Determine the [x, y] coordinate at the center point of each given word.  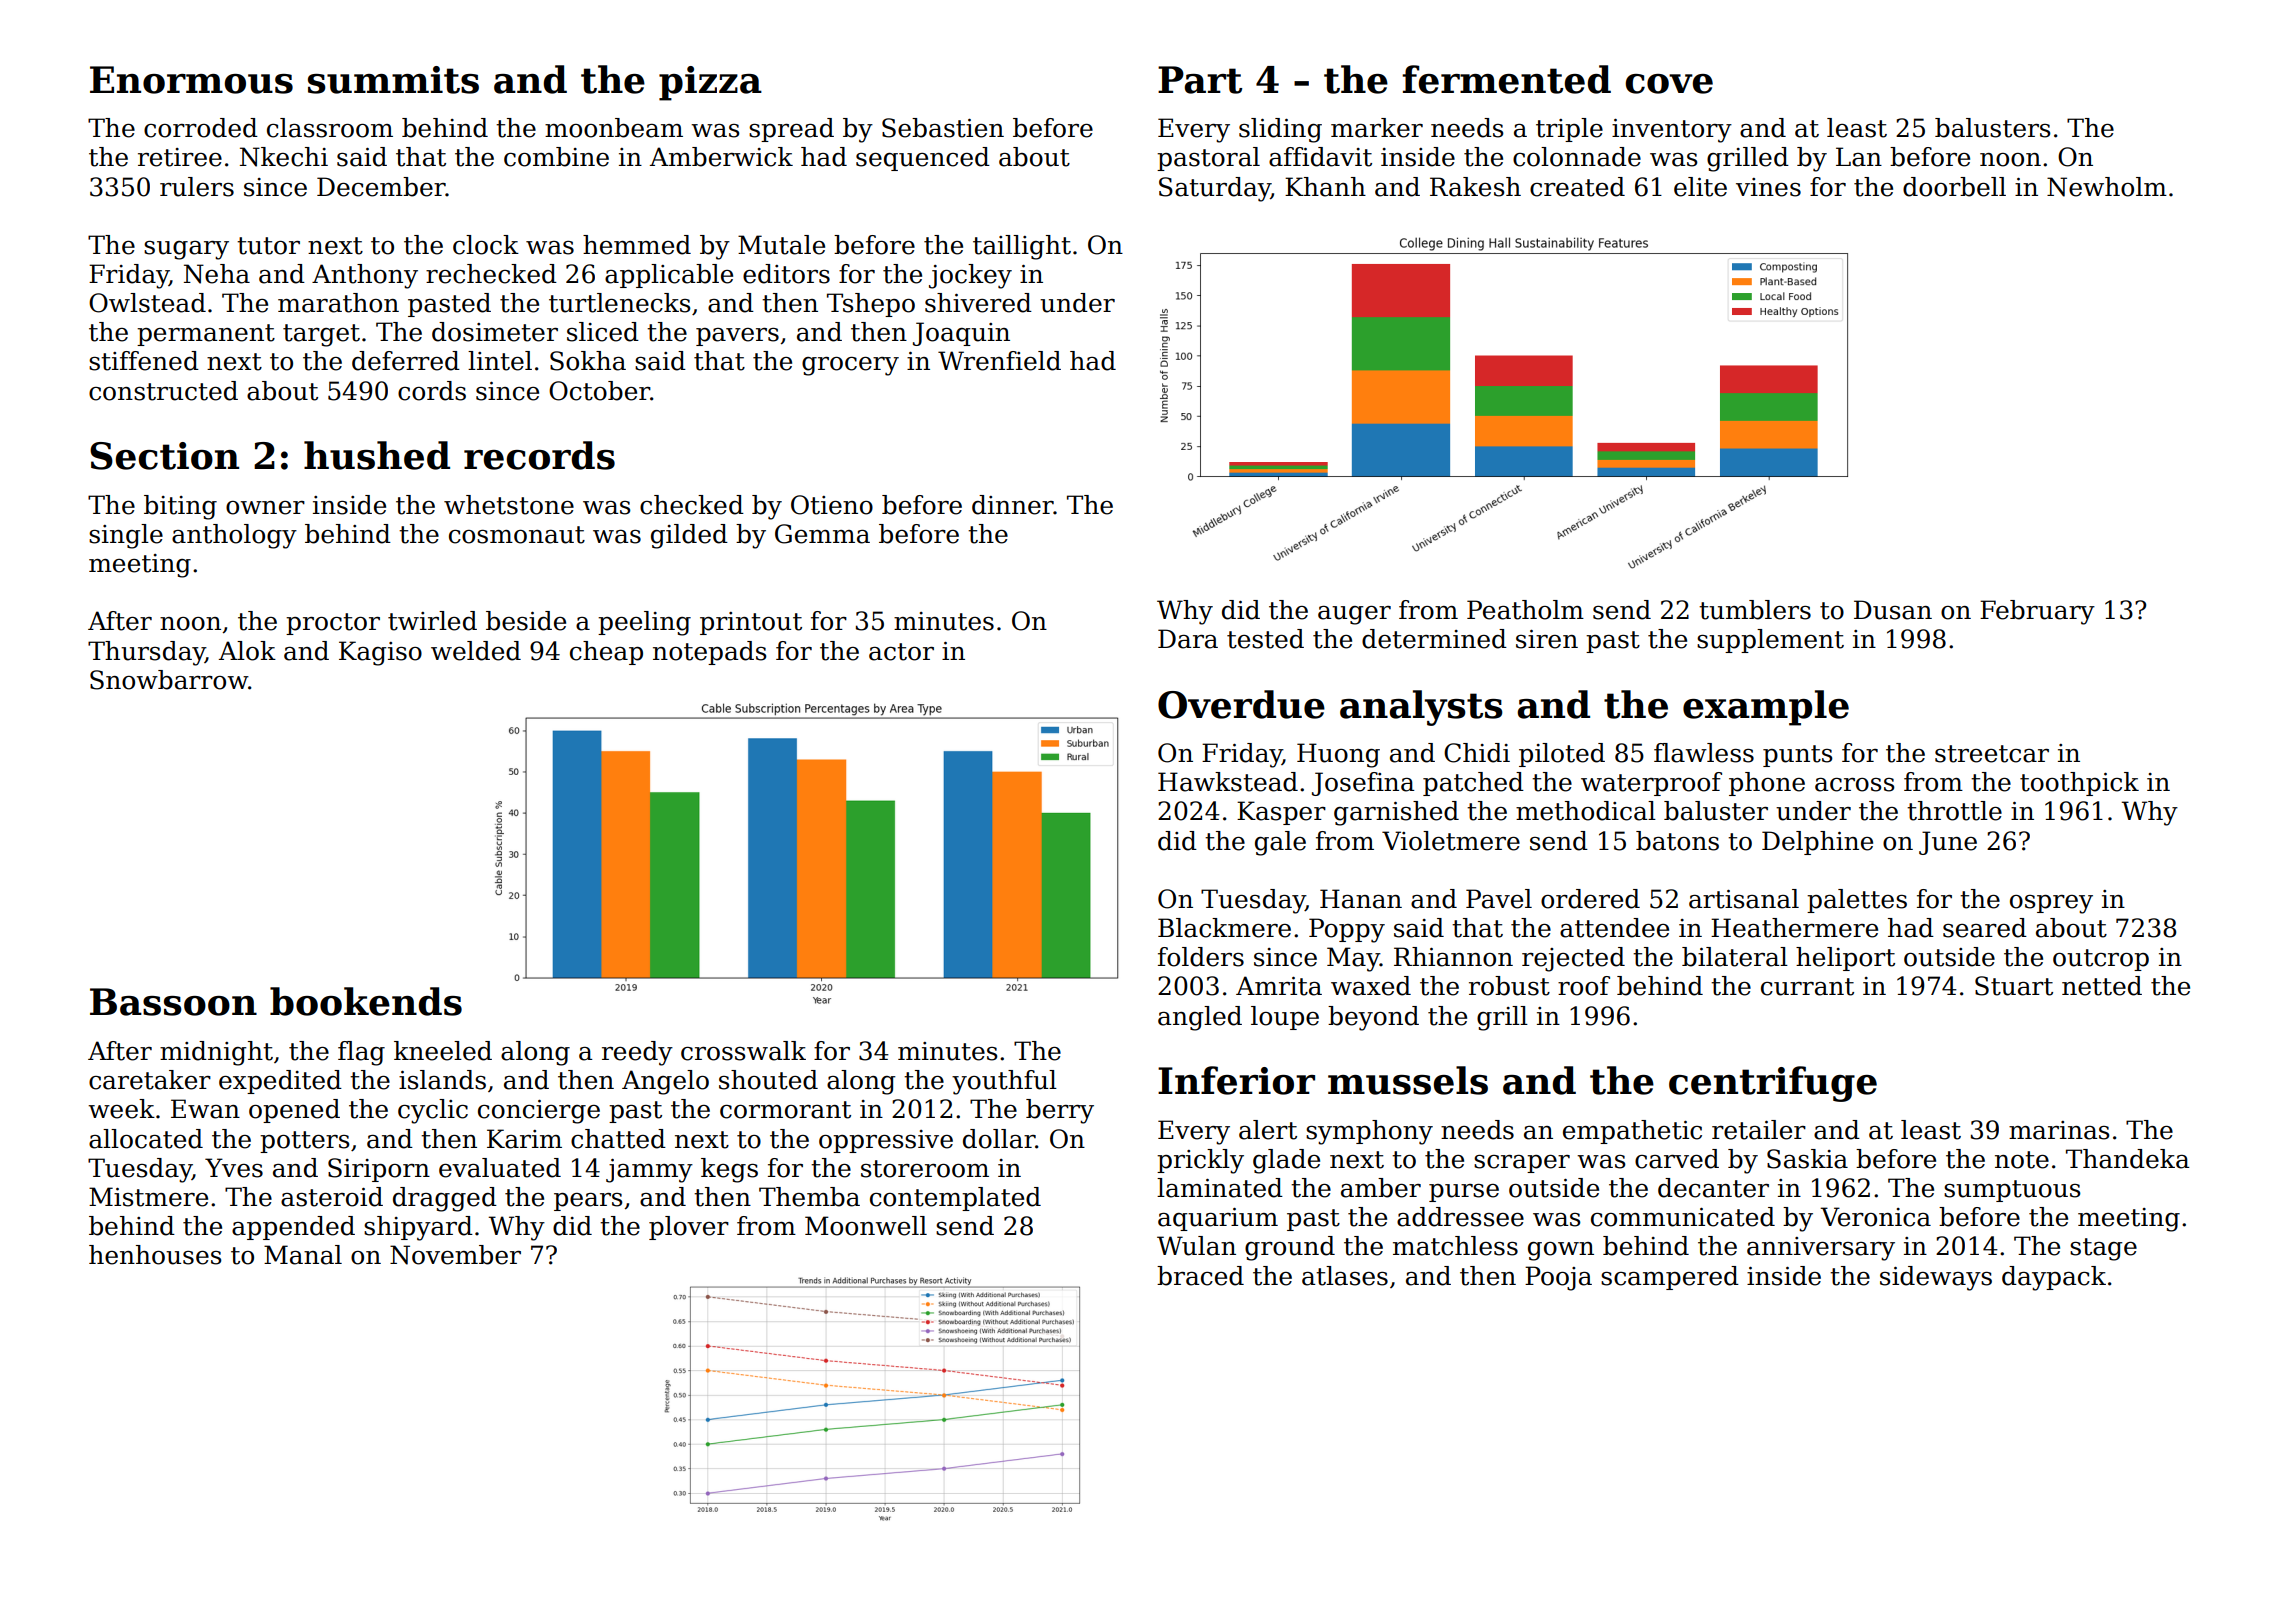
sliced [603, 332]
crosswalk [743, 1051]
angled [1200, 1018]
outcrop [2101, 960]
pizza [710, 83]
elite [1700, 187]
